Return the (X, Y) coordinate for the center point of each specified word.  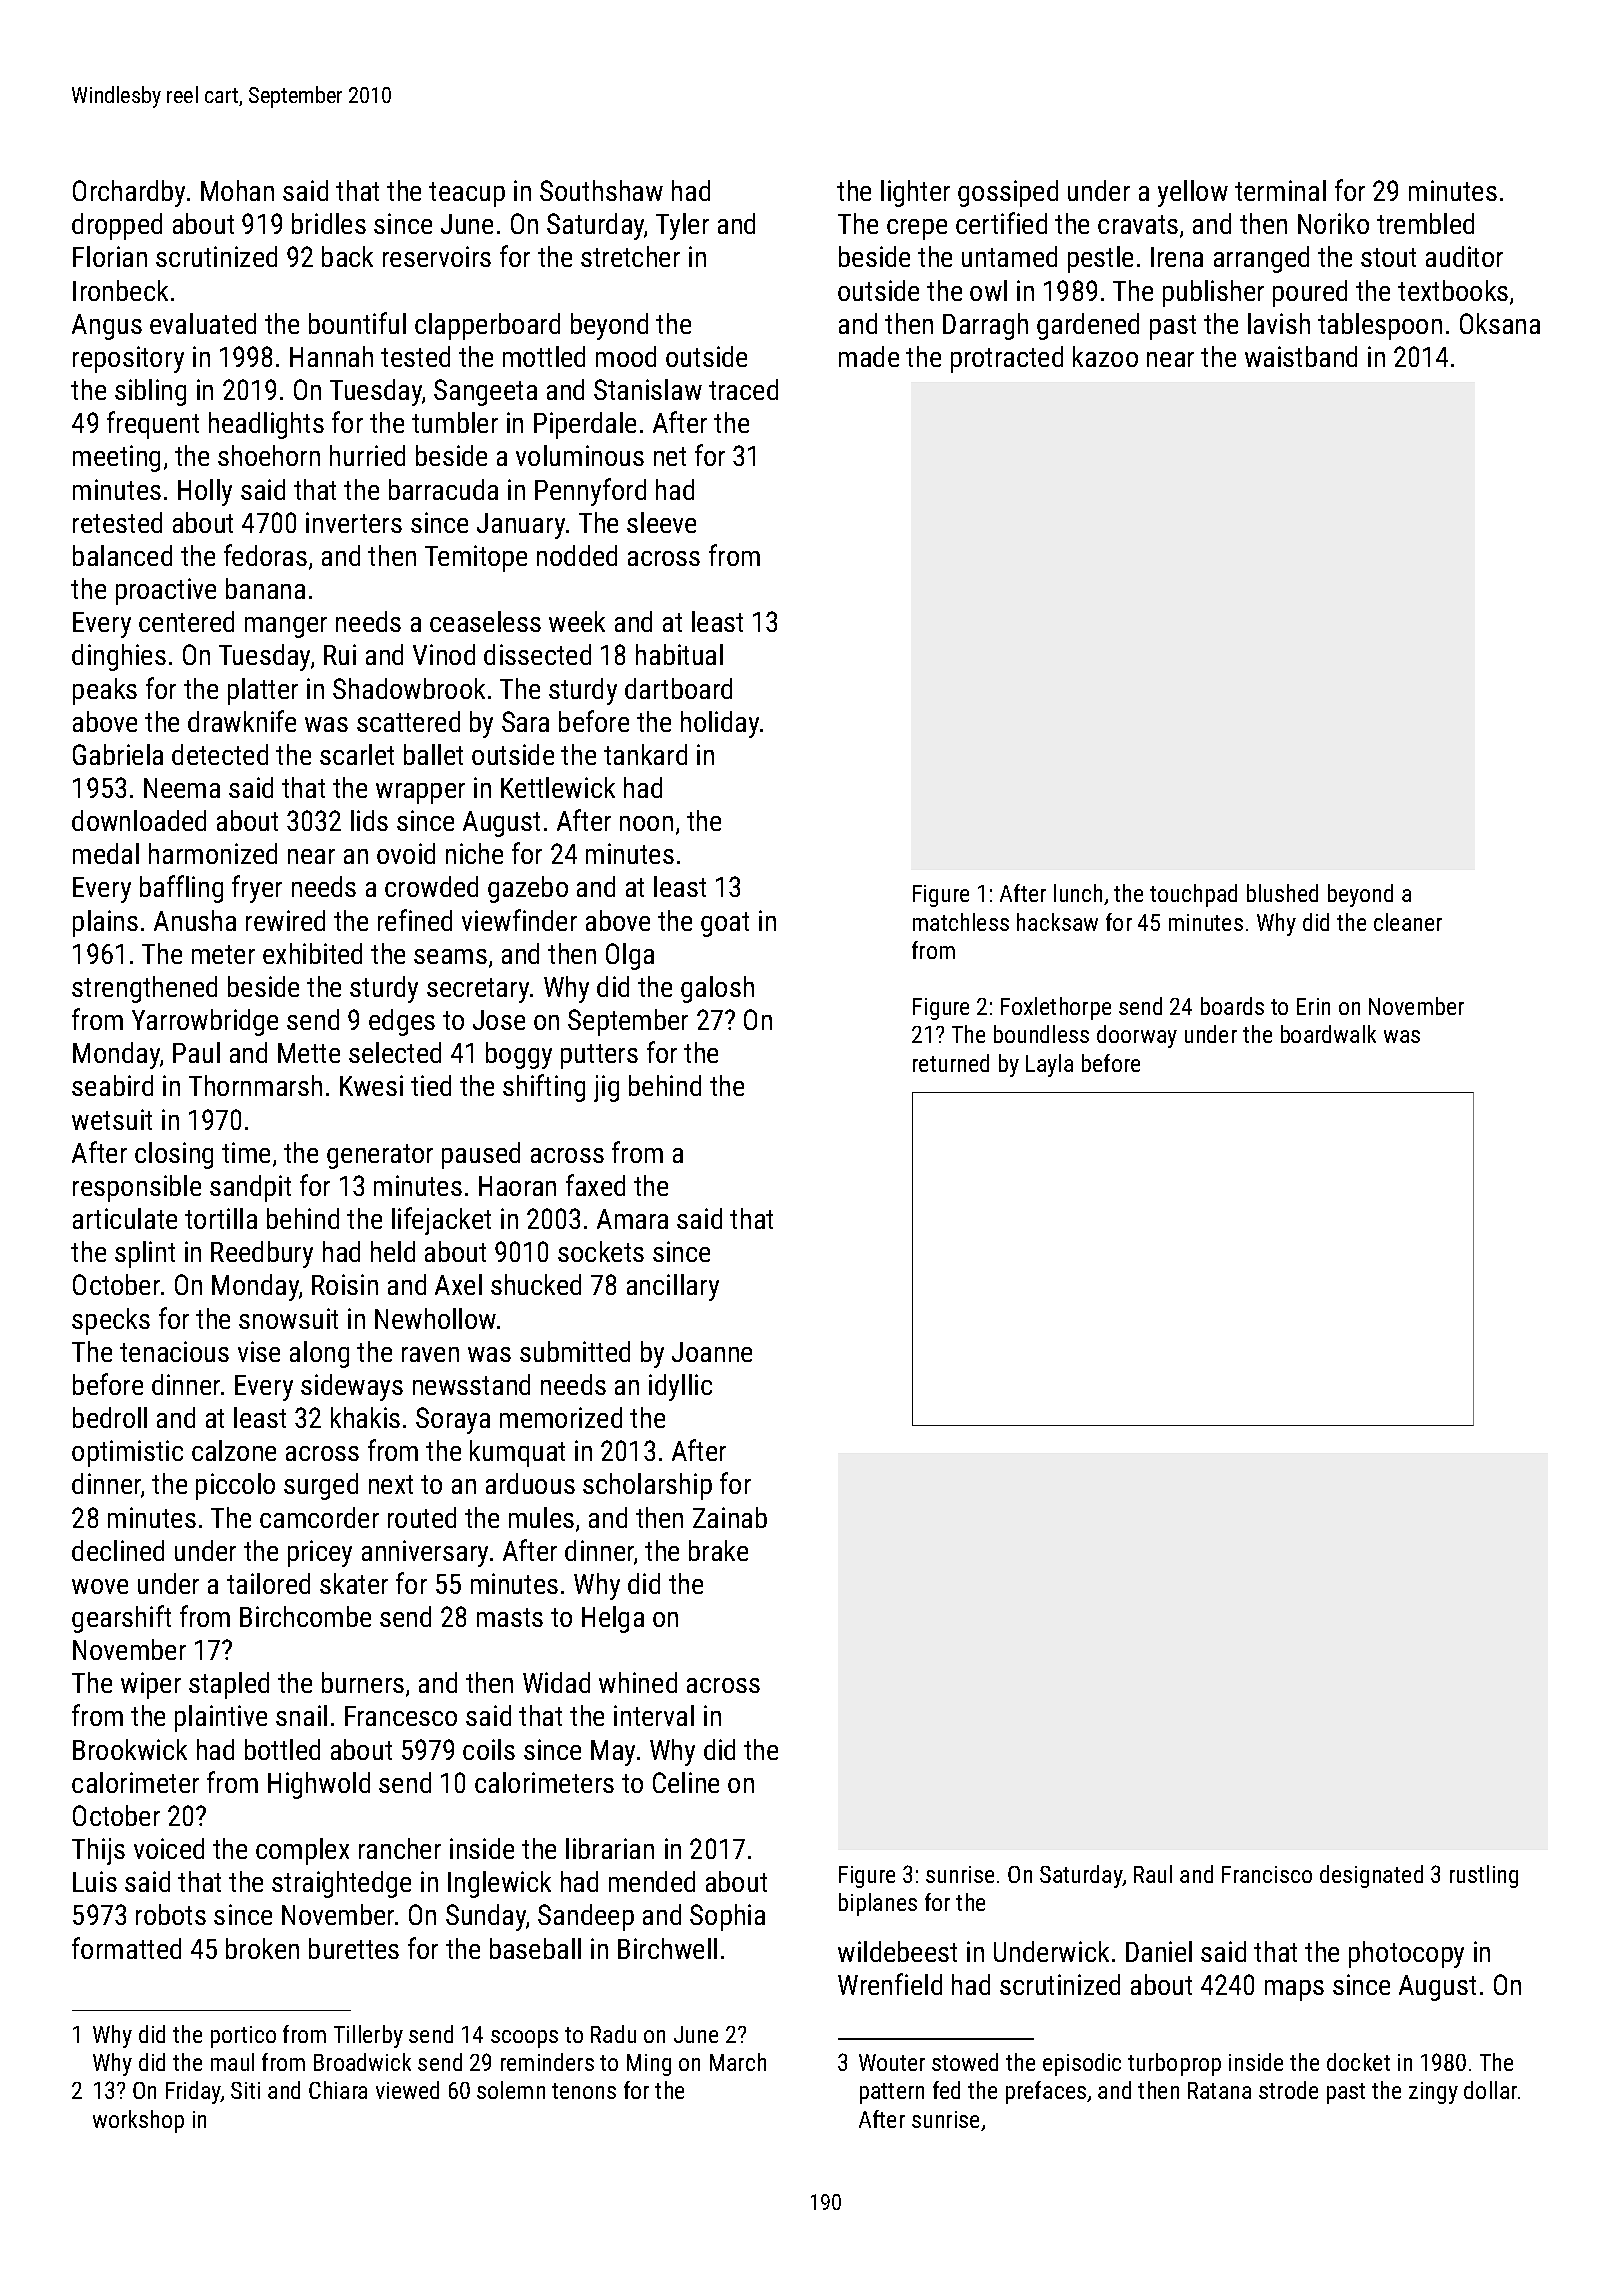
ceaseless (485, 621)
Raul (1153, 1874)
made (869, 356)
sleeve (661, 522)
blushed (1282, 893)
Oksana (1500, 323)
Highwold (319, 1785)
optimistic (127, 1453)
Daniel (1159, 1951)
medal (106, 853)
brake (718, 1550)
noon (646, 823)
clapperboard (487, 326)
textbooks (1453, 290)
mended (652, 1881)
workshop (138, 2121)
